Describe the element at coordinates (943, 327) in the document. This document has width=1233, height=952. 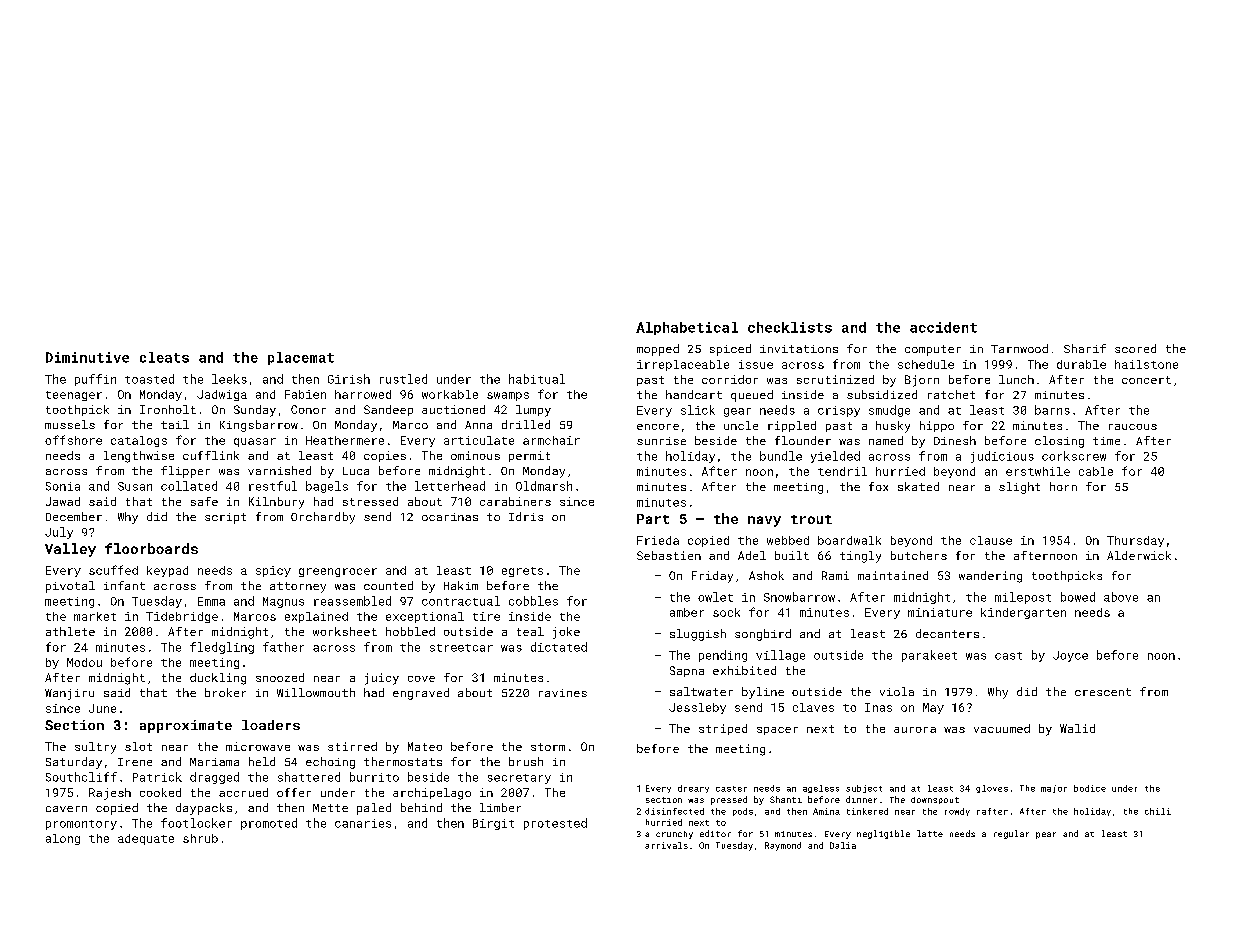
I see `accident` at that location.
